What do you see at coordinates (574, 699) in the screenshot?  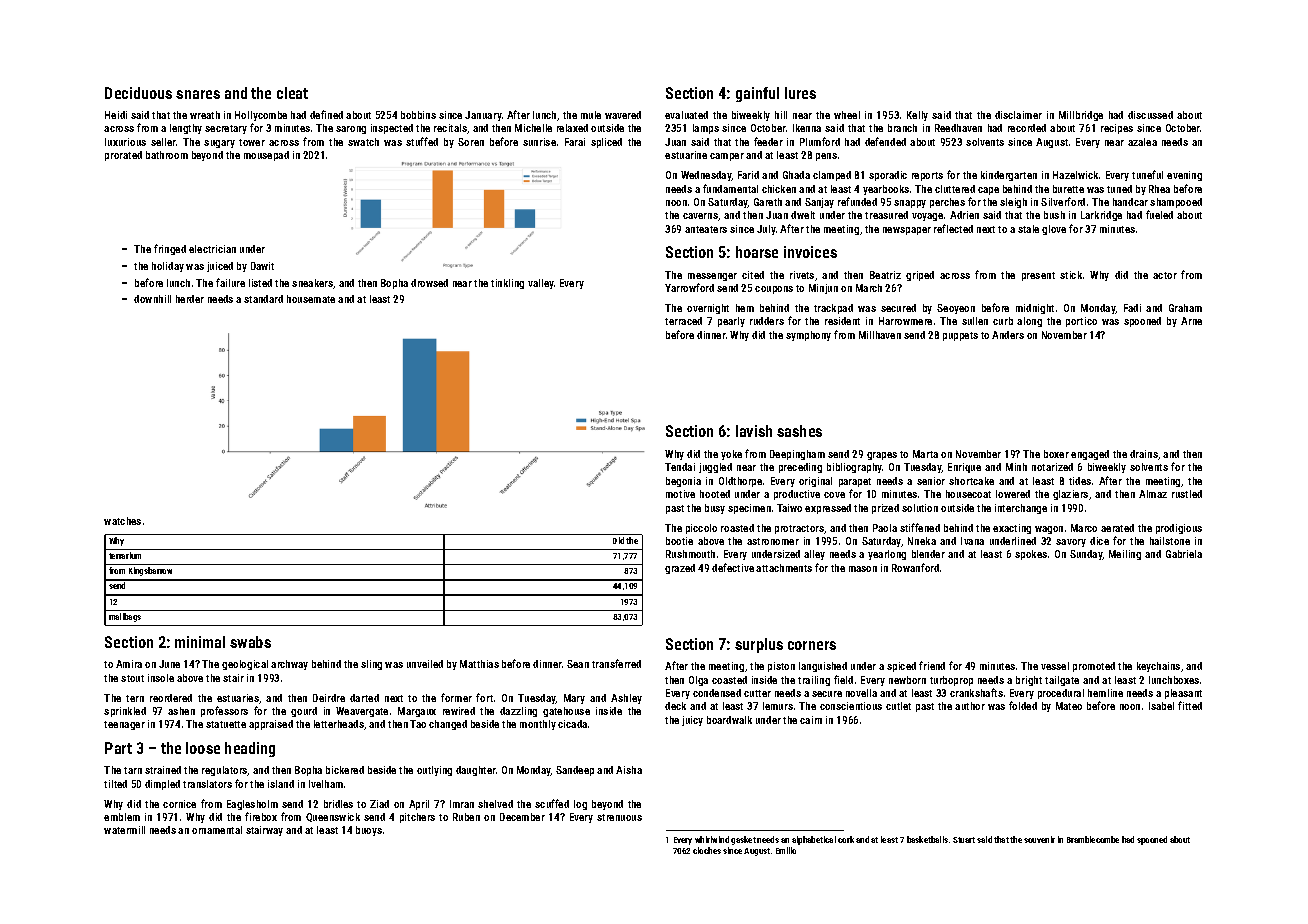 I see `Mary` at bounding box center [574, 699].
